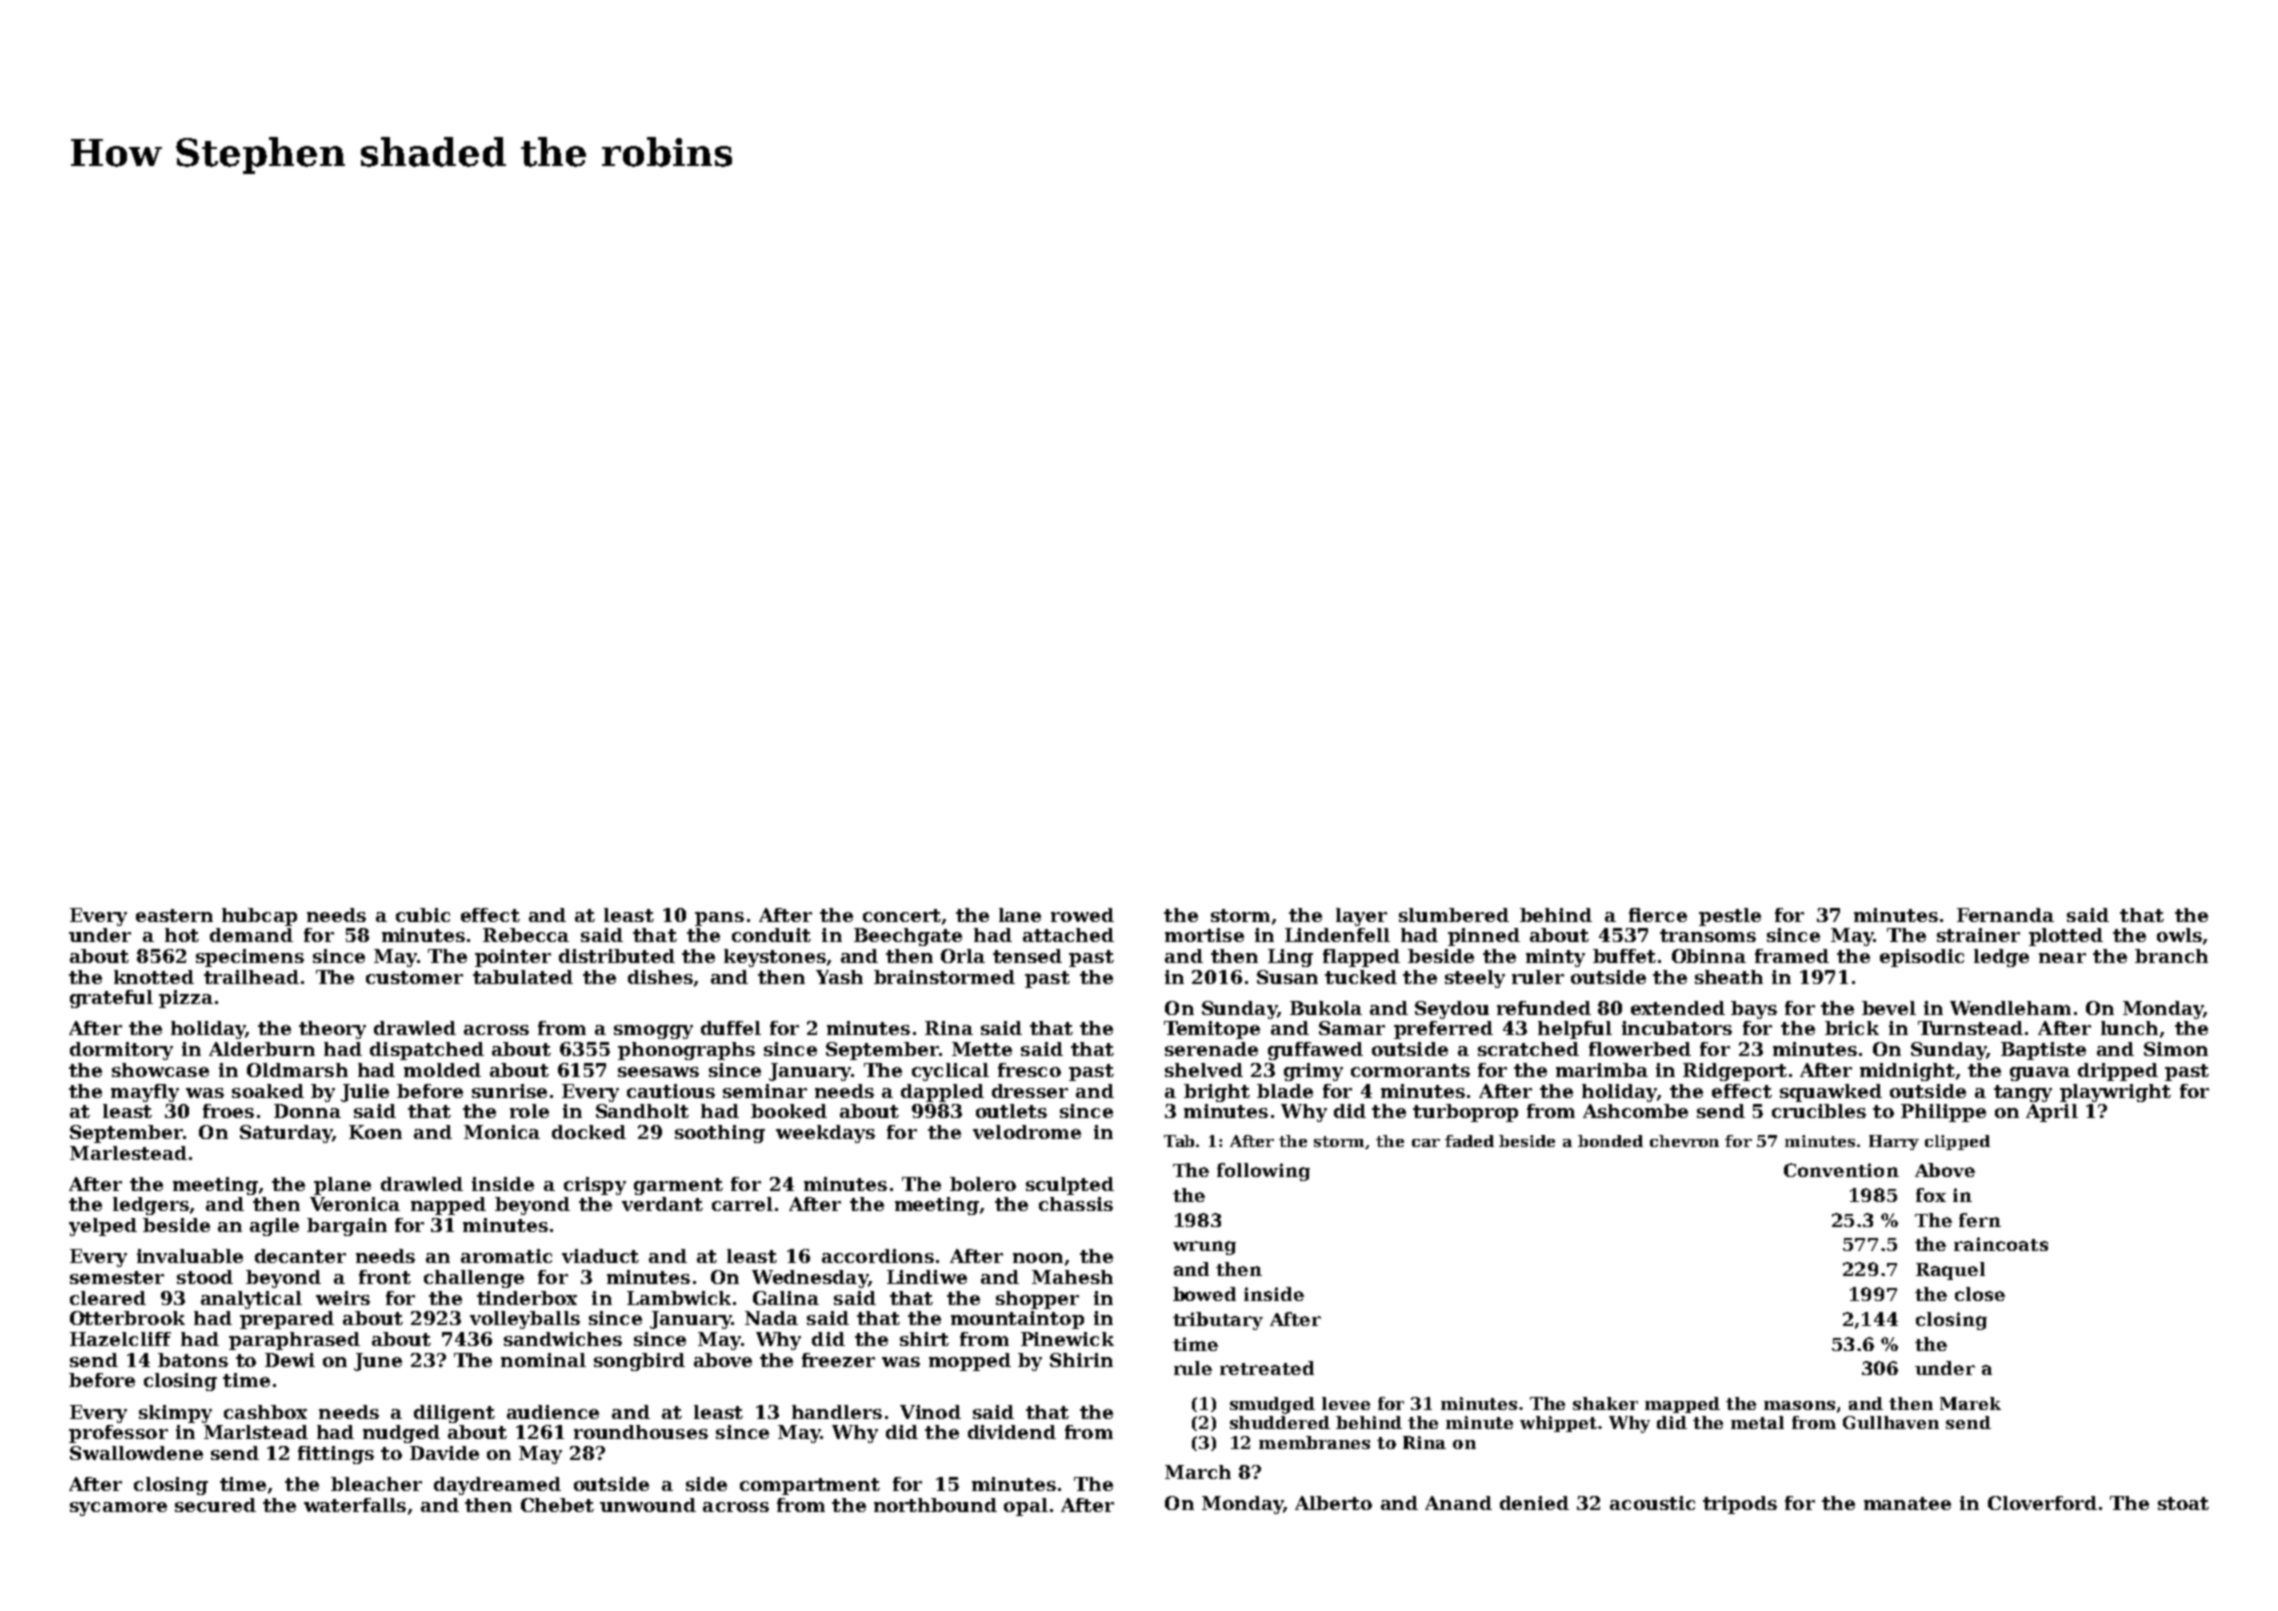 The width and height of the screenshot is (2278, 1611). Describe the element at coordinates (1454, 915) in the screenshot. I see `slumbered` at that location.
